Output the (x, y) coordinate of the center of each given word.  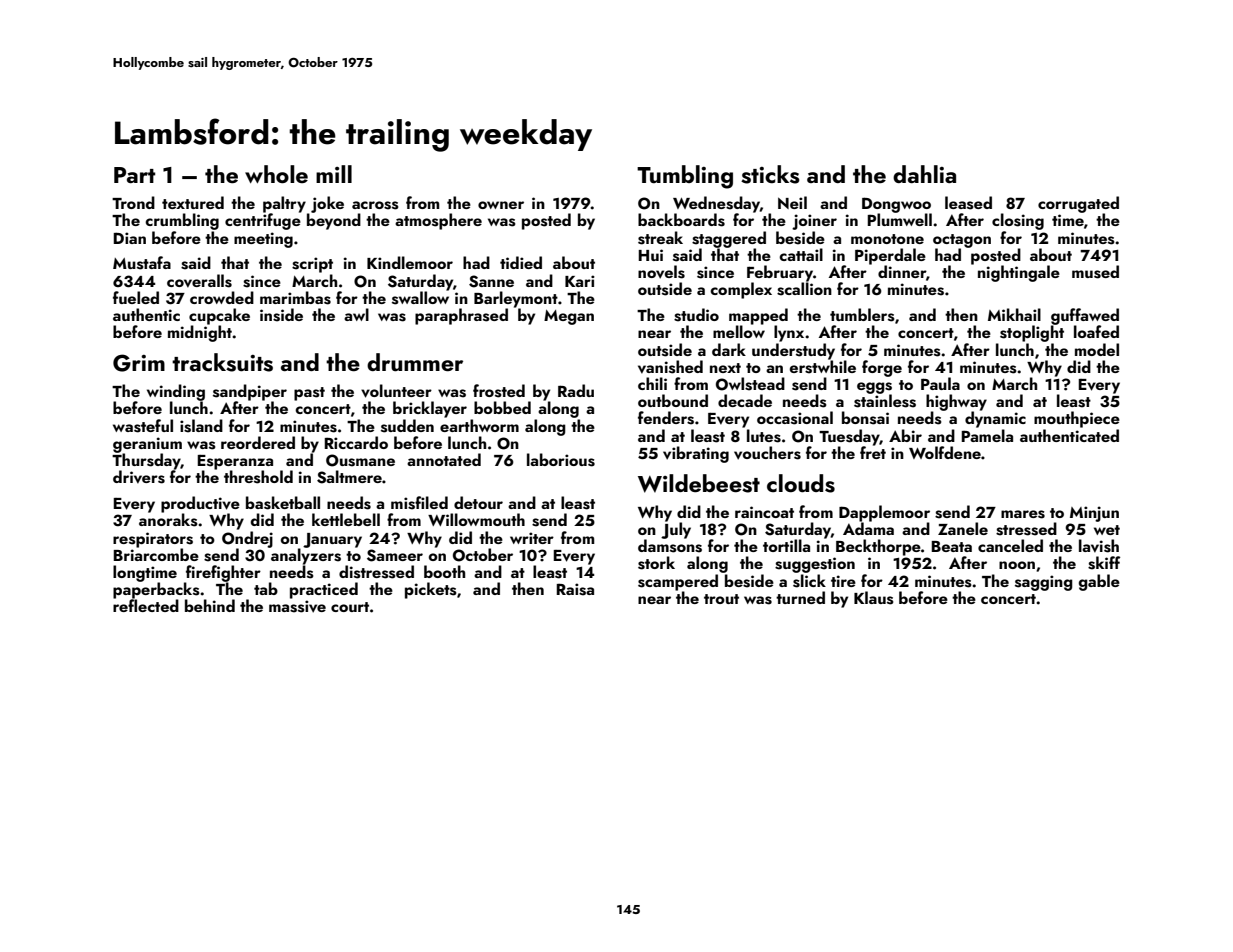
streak (660, 238)
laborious (561, 460)
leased (968, 203)
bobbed (502, 407)
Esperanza (235, 462)
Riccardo (356, 442)
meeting (263, 240)
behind (210, 605)
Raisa (575, 589)
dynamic (995, 419)
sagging (1044, 583)
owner (501, 205)
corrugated (1078, 204)
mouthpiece (1077, 419)
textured (193, 202)
